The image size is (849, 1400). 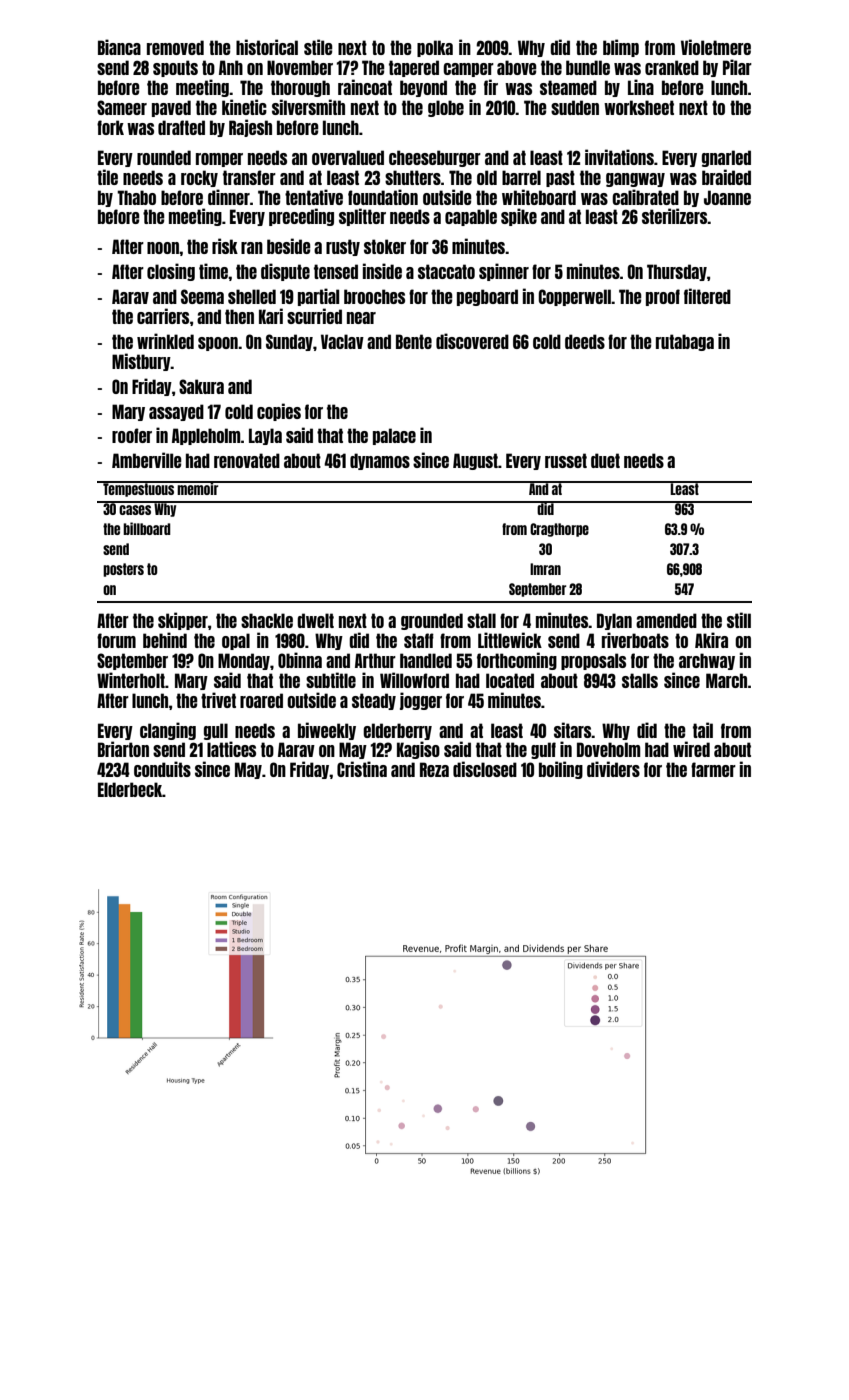 What do you see at coordinates (675, 216) in the screenshot?
I see `sterilizers` at bounding box center [675, 216].
